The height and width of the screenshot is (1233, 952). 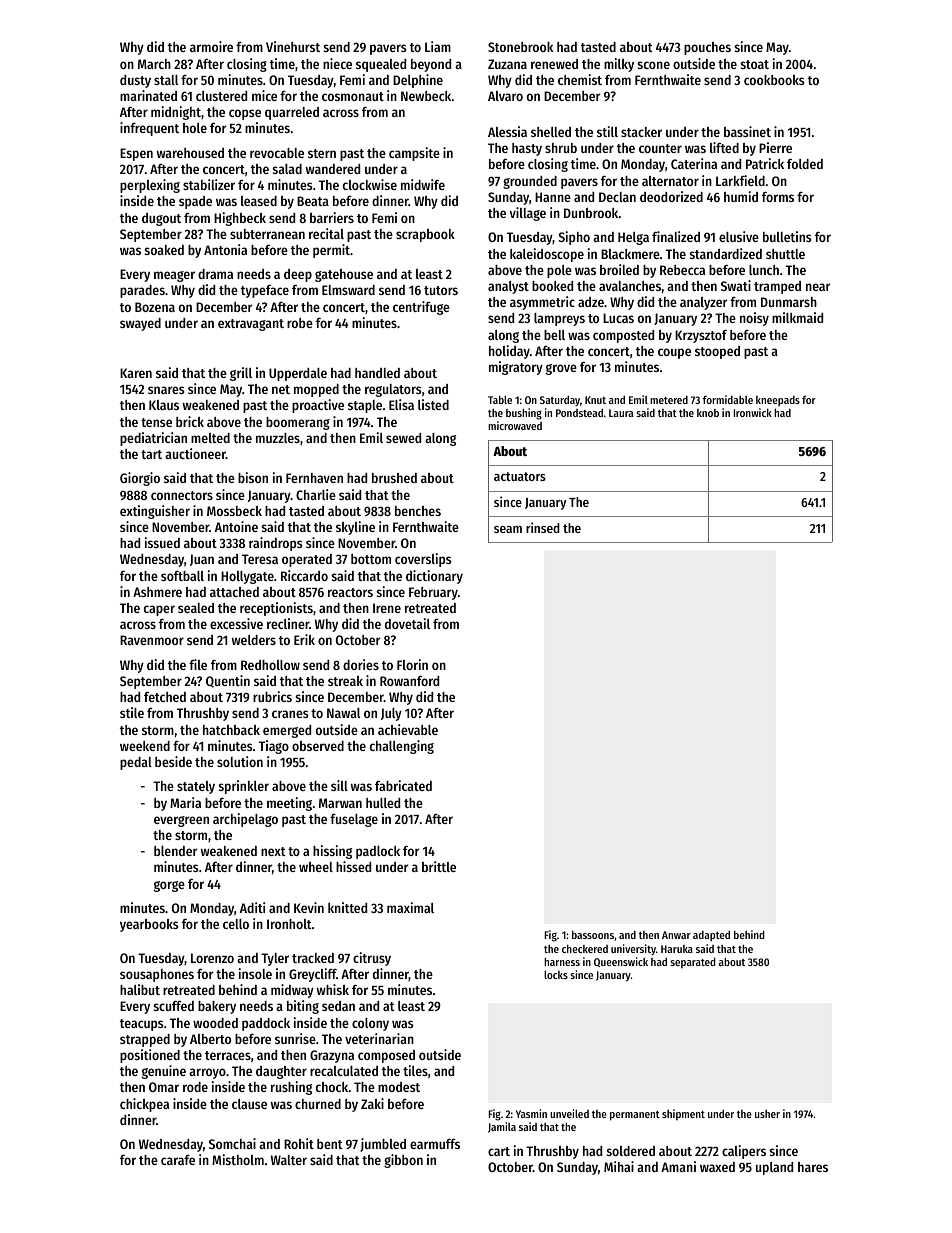 What do you see at coordinates (711, 936) in the screenshot?
I see `adapted` at bounding box center [711, 936].
